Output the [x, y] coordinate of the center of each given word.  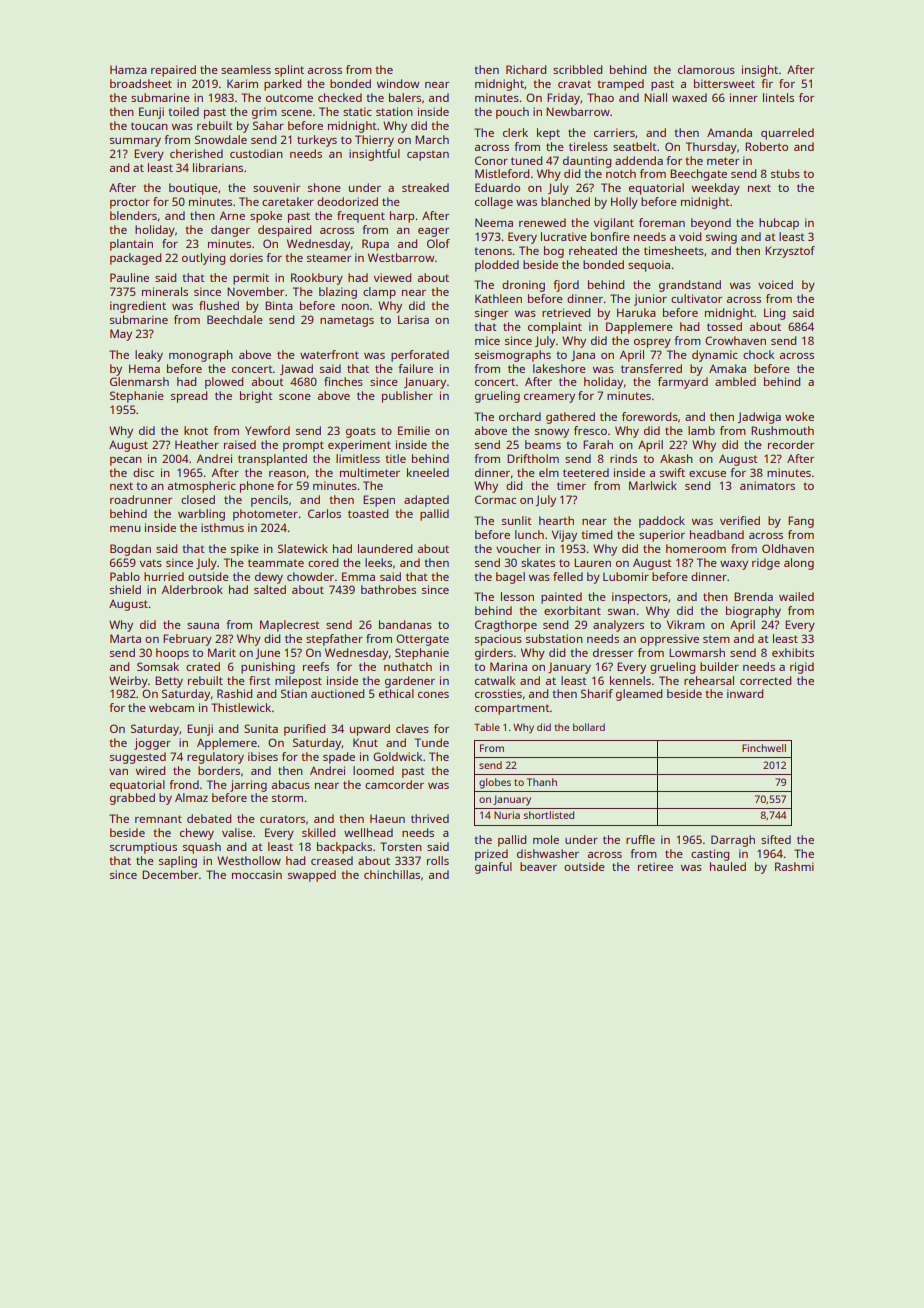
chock [758, 354]
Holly [624, 203]
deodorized [347, 201]
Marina [508, 666]
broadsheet [141, 83]
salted [270, 589]
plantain [131, 245]
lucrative [564, 236]
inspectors [640, 598]
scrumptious [143, 848]
